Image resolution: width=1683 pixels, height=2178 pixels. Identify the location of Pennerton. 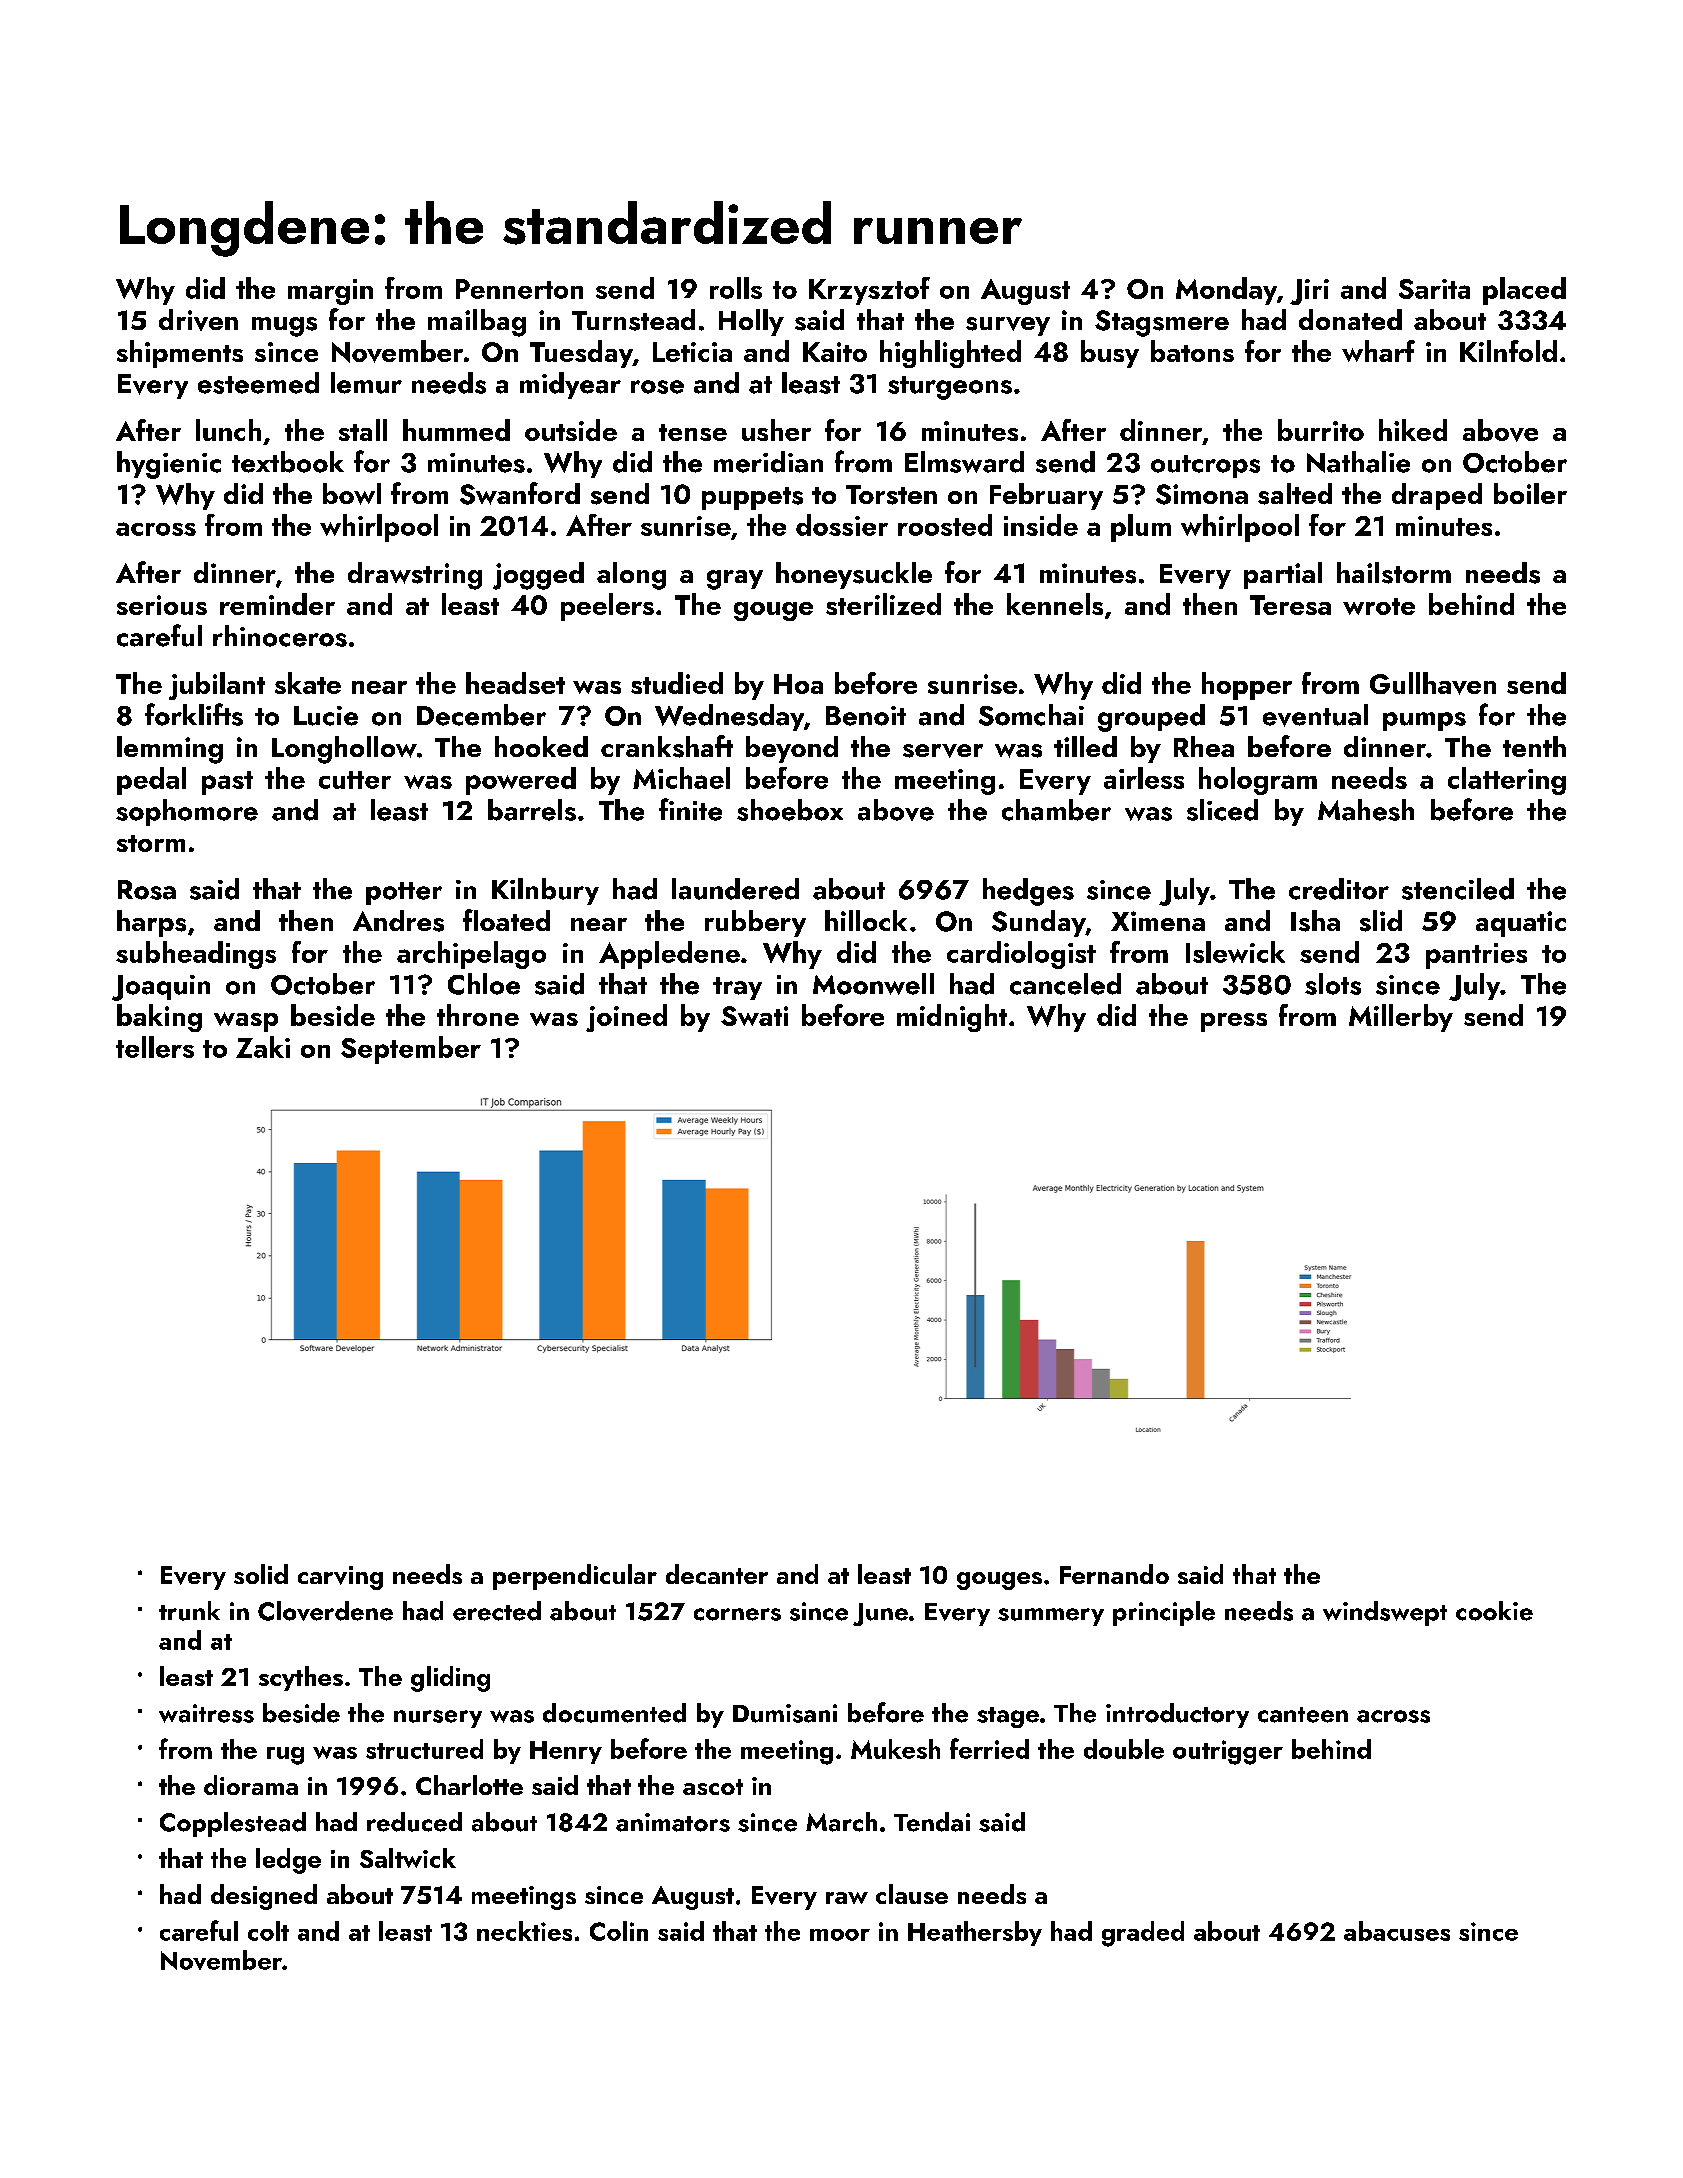
(519, 289).
